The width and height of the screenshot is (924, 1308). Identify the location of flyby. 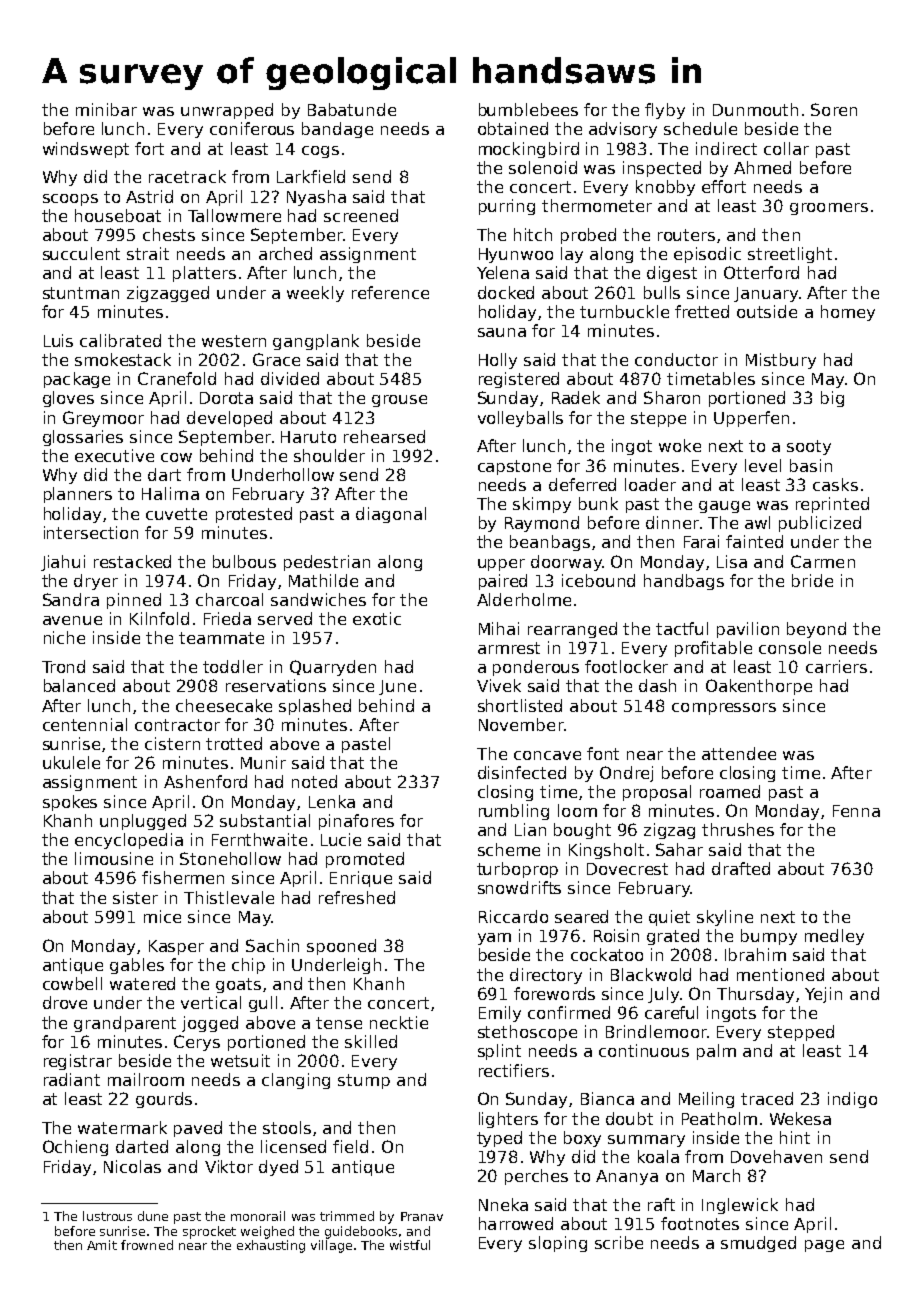
(665, 111).
